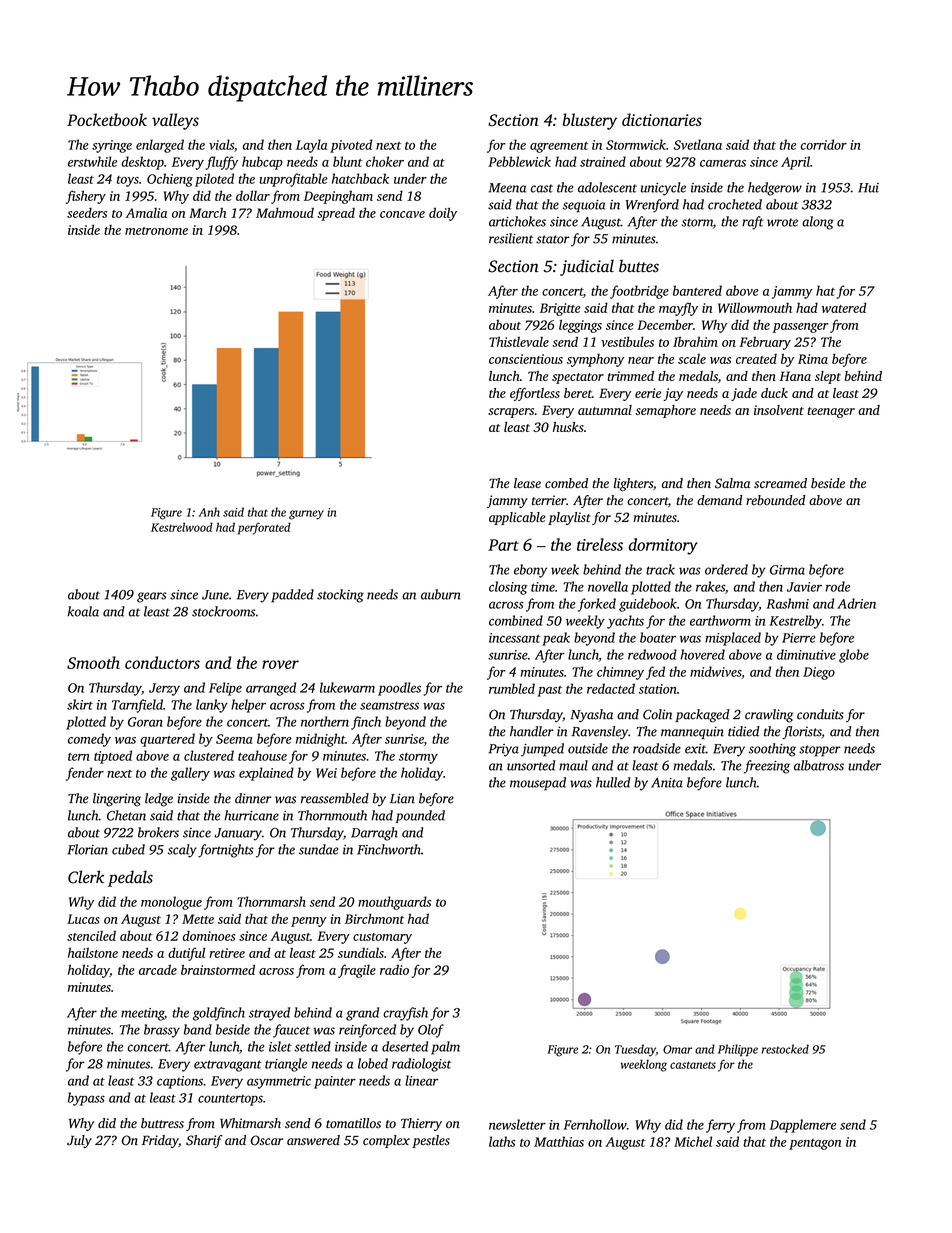 Image resolution: width=952 pixels, height=1233 pixels. Describe the element at coordinates (738, 1050) in the screenshot. I see `Philippe` at that location.
